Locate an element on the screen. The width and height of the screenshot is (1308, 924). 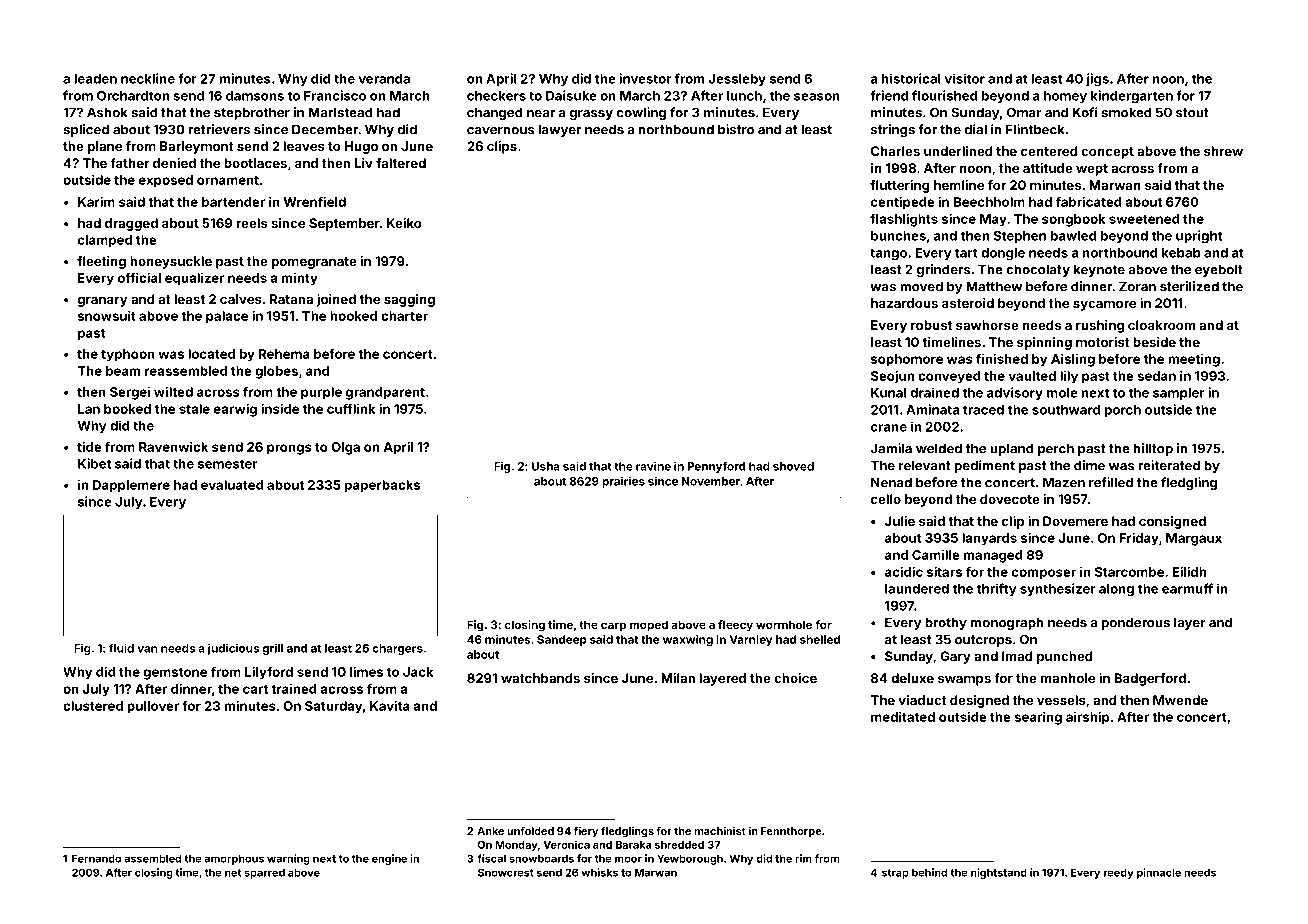
meeting is located at coordinates (1194, 360).
